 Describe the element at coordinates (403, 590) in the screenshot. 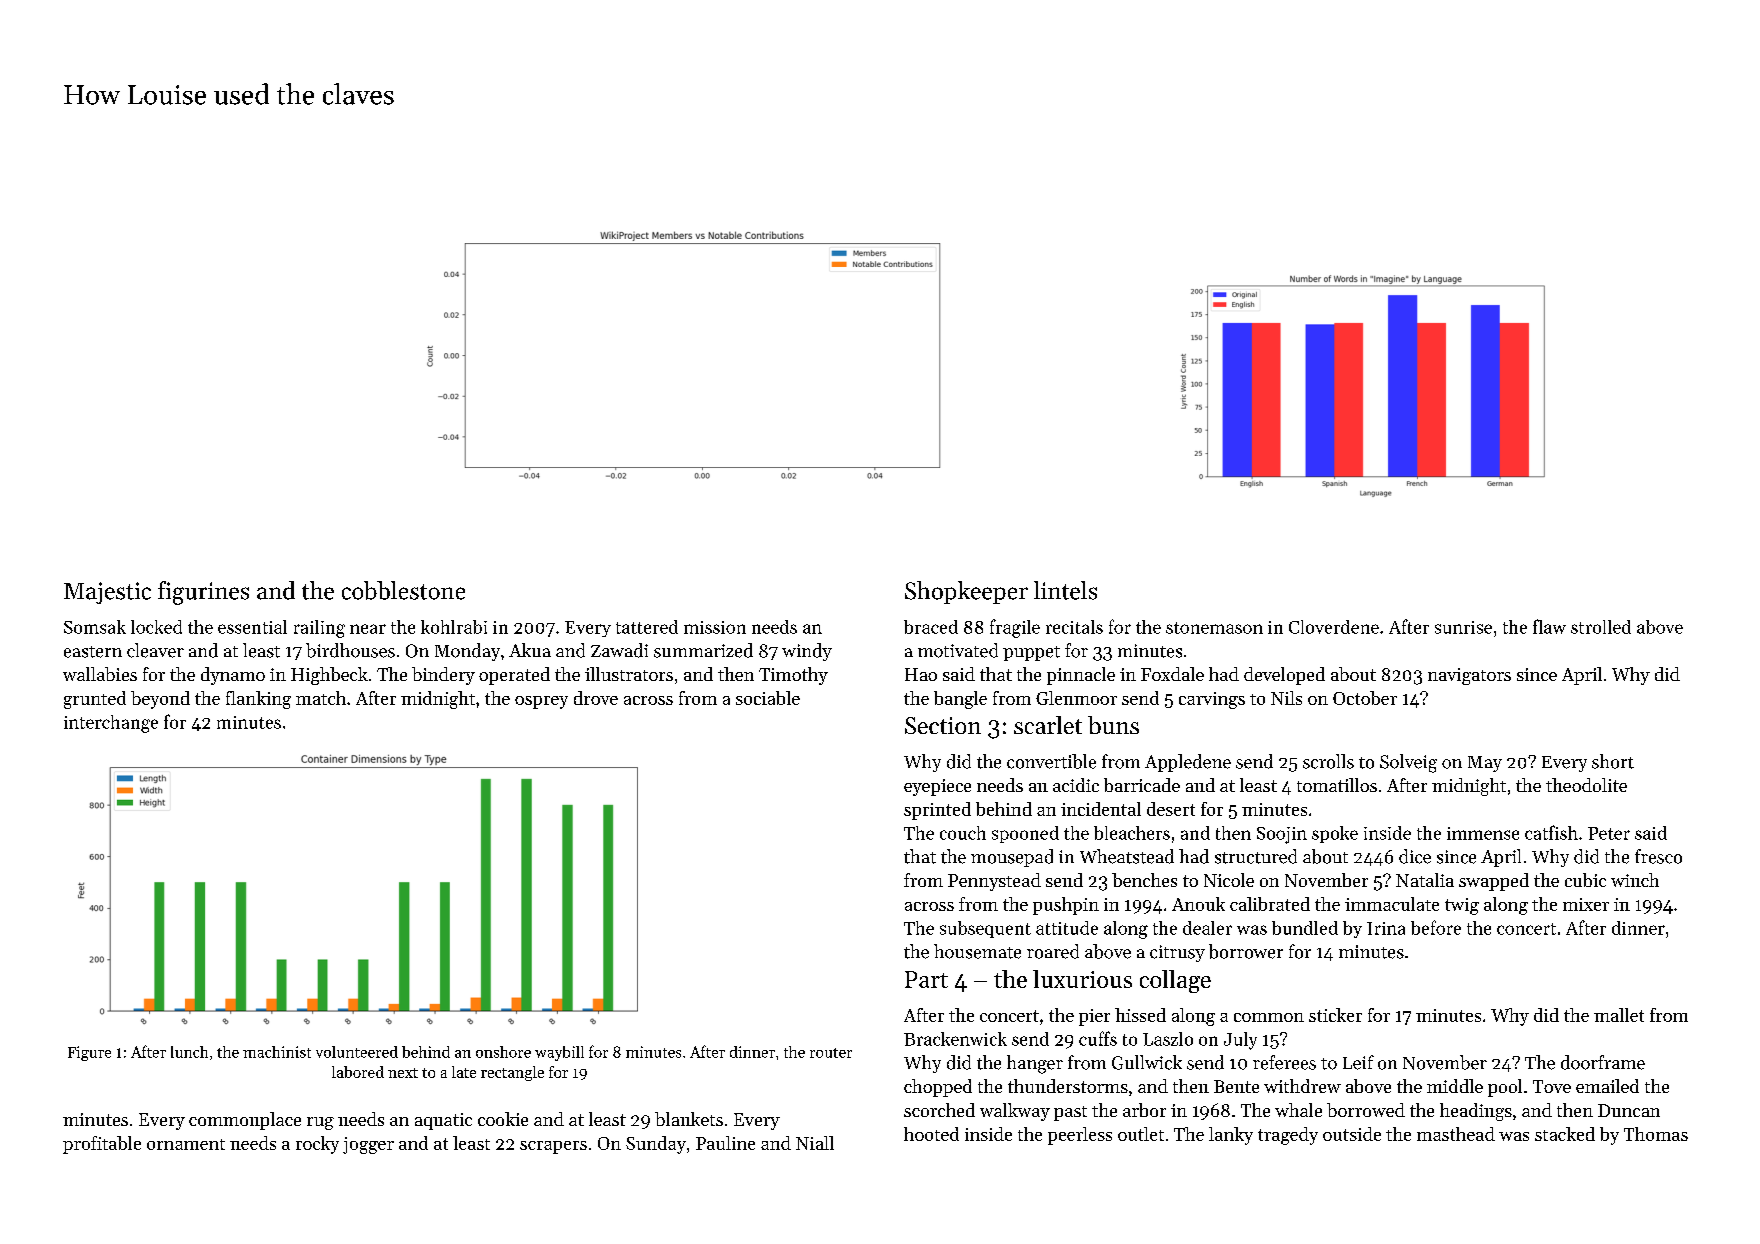

I see `cobblestone` at that location.
